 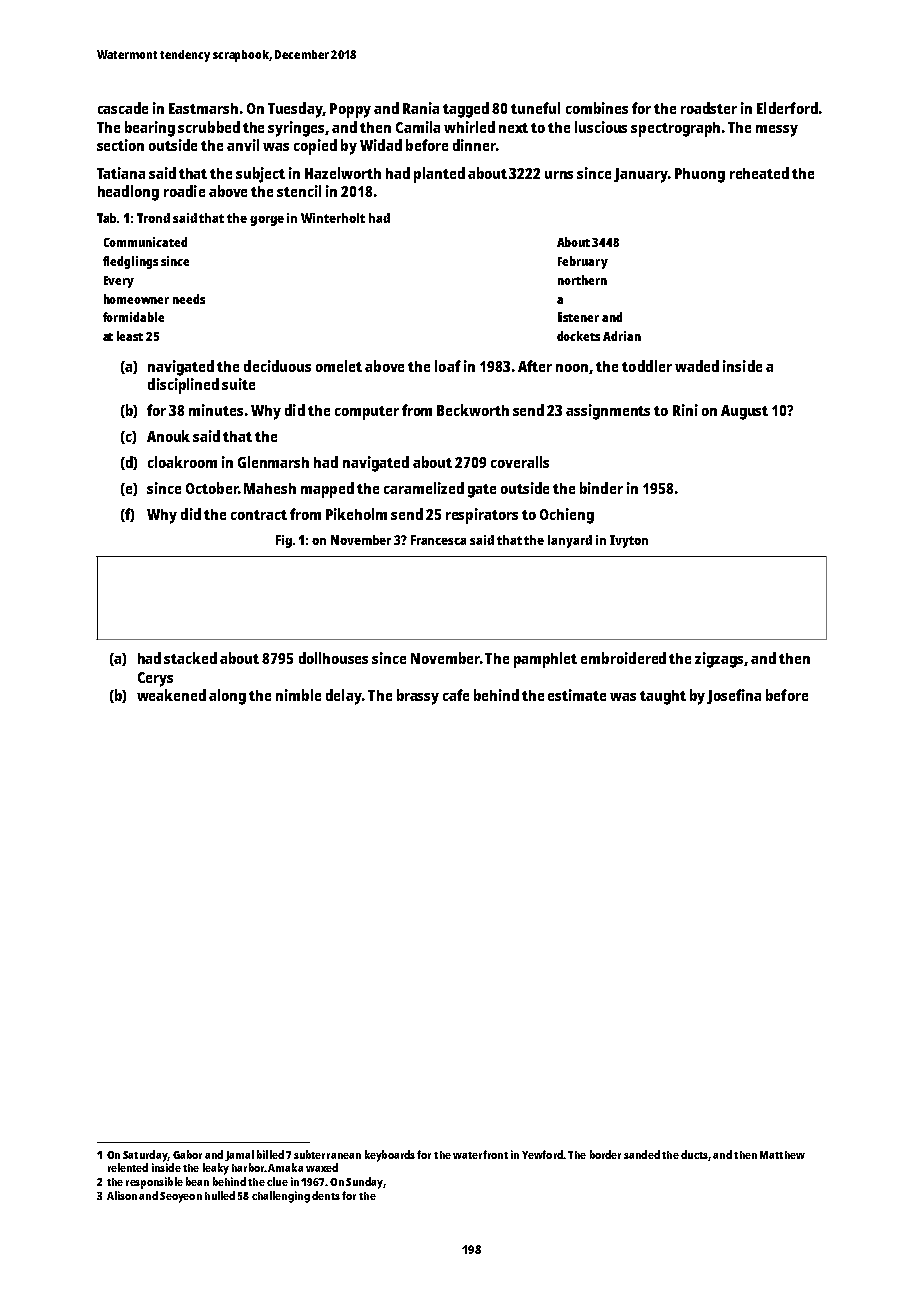 What do you see at coordinates (106, 218) in the screenshot?
I see `Tab` at bounding box center [106, 218].
